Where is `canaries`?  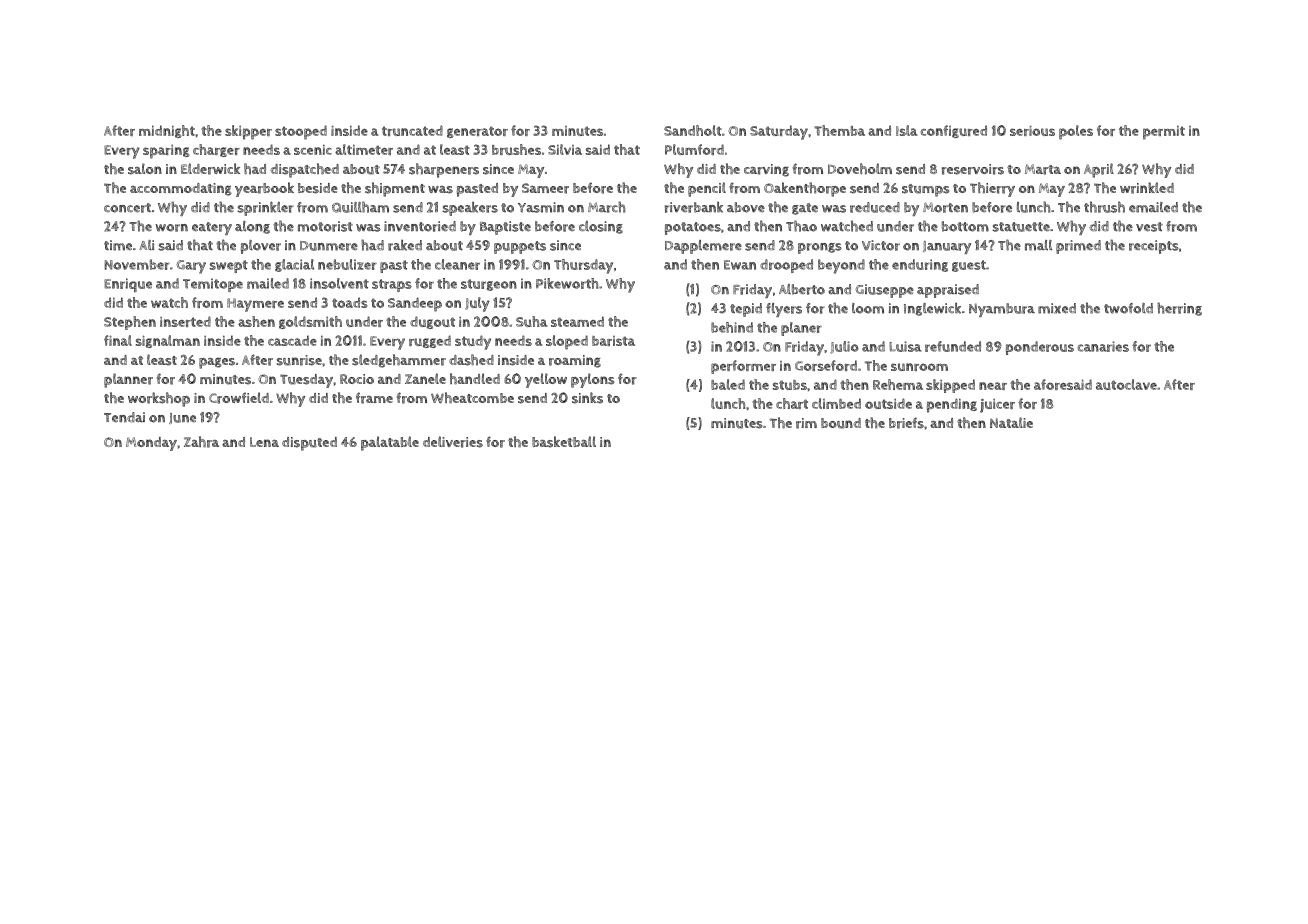 canaries is located at coordinates (1103, 346).
